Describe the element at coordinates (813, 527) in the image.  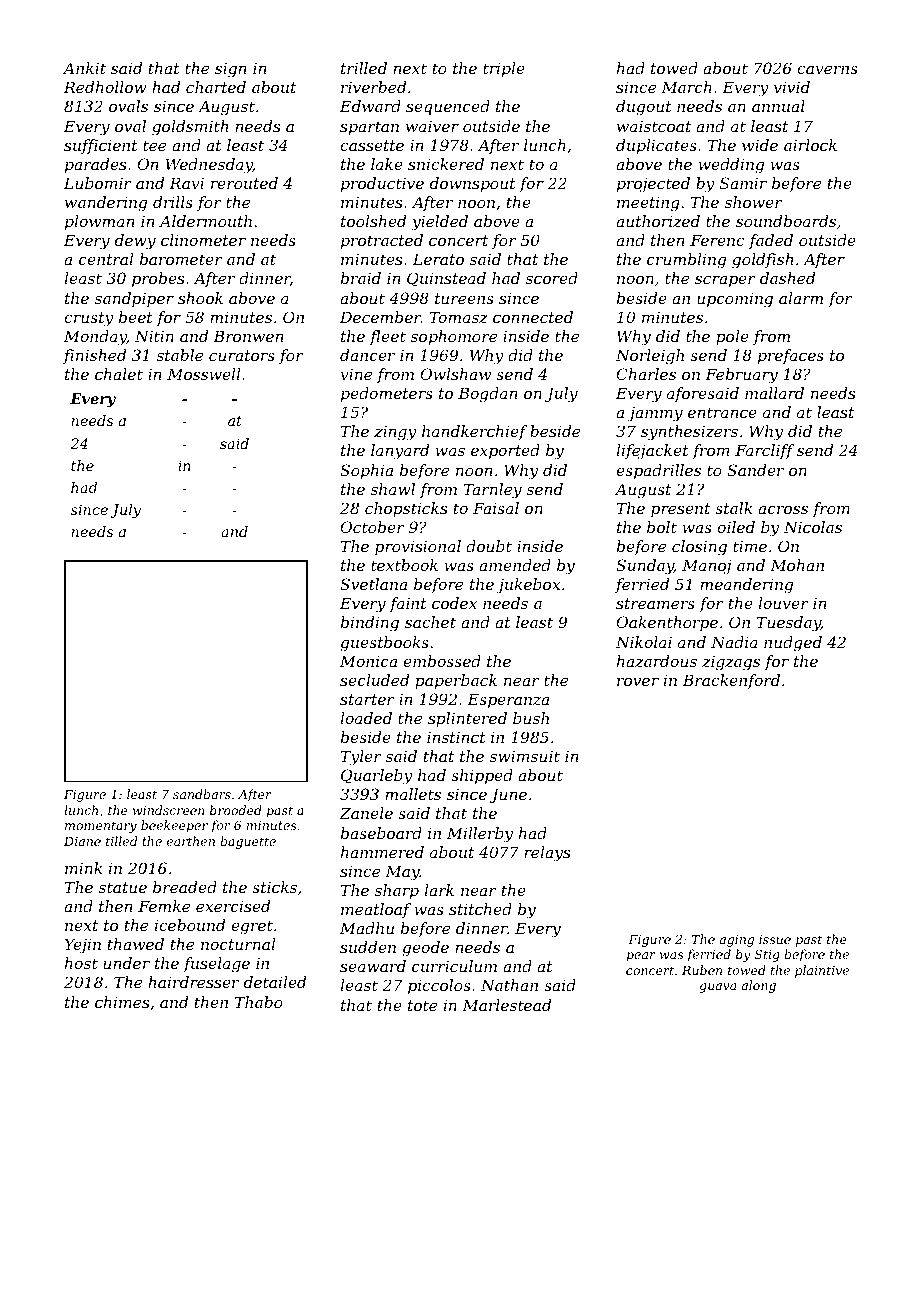
I see `Nicolas` at that location.
